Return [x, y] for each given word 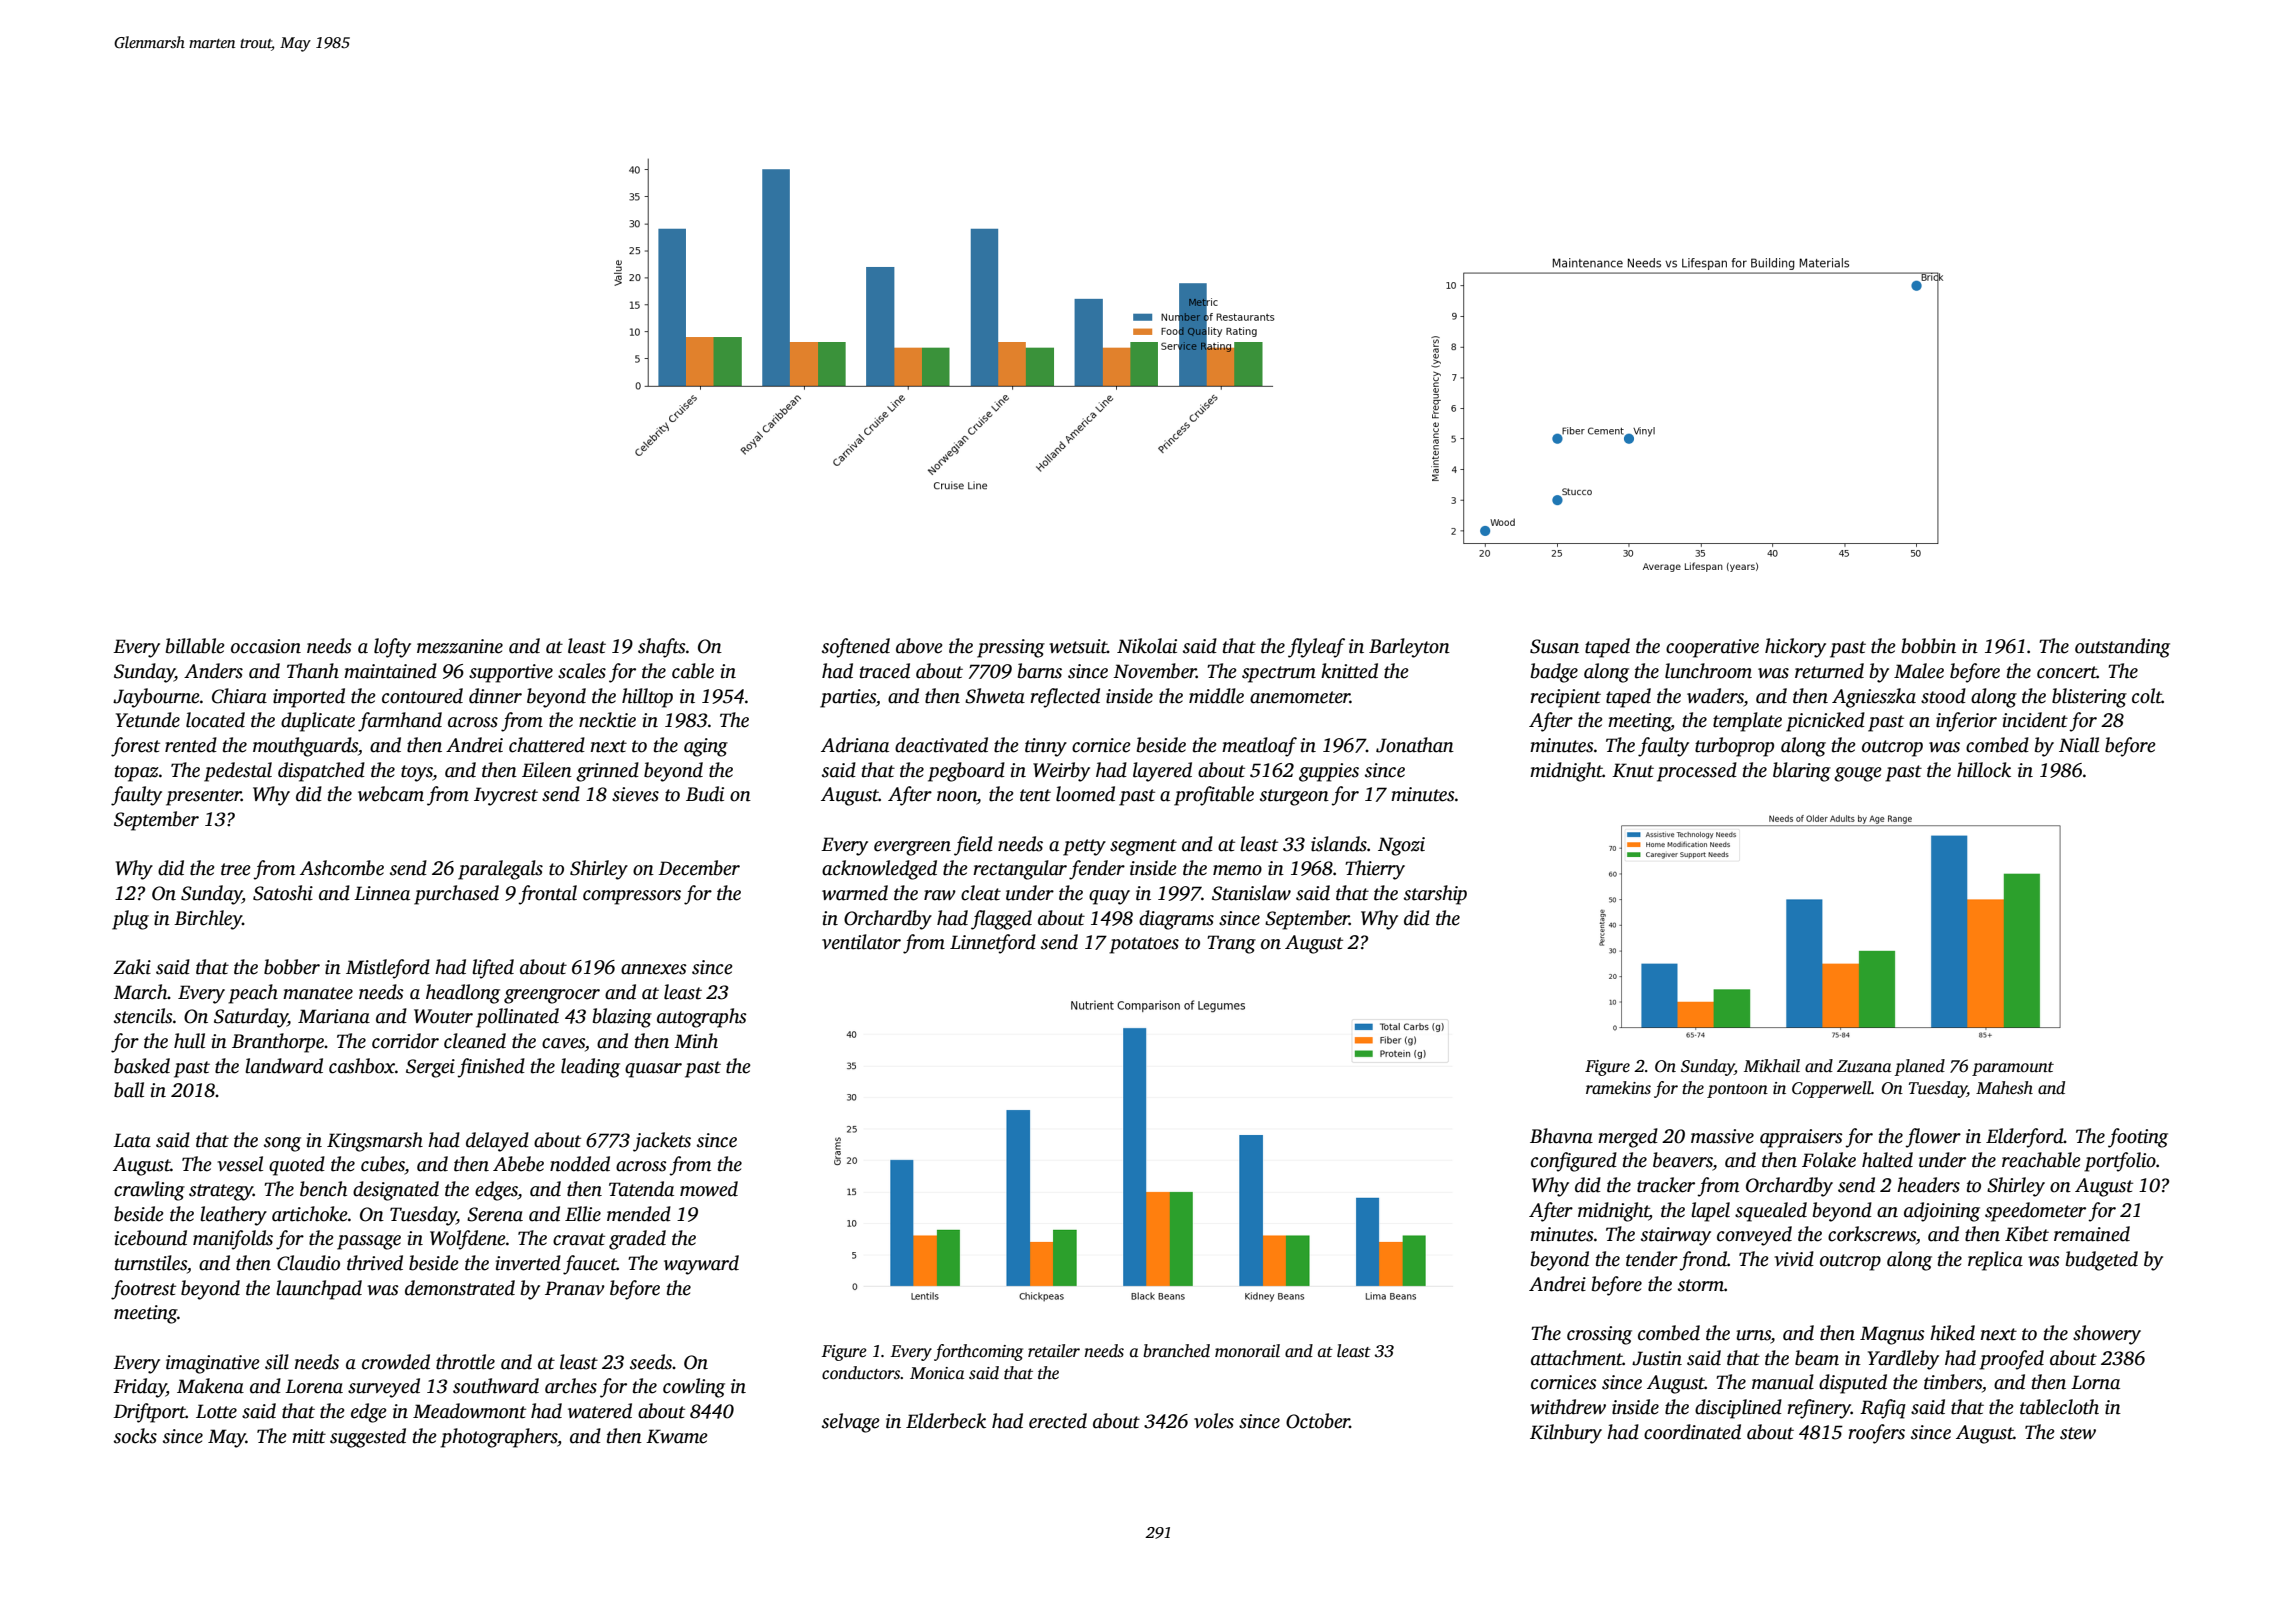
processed [1697, 772]
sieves [635, 794]
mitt [309, 1436]
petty [1084, 847]
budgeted [2102, 1261]
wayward [701, 1265]
